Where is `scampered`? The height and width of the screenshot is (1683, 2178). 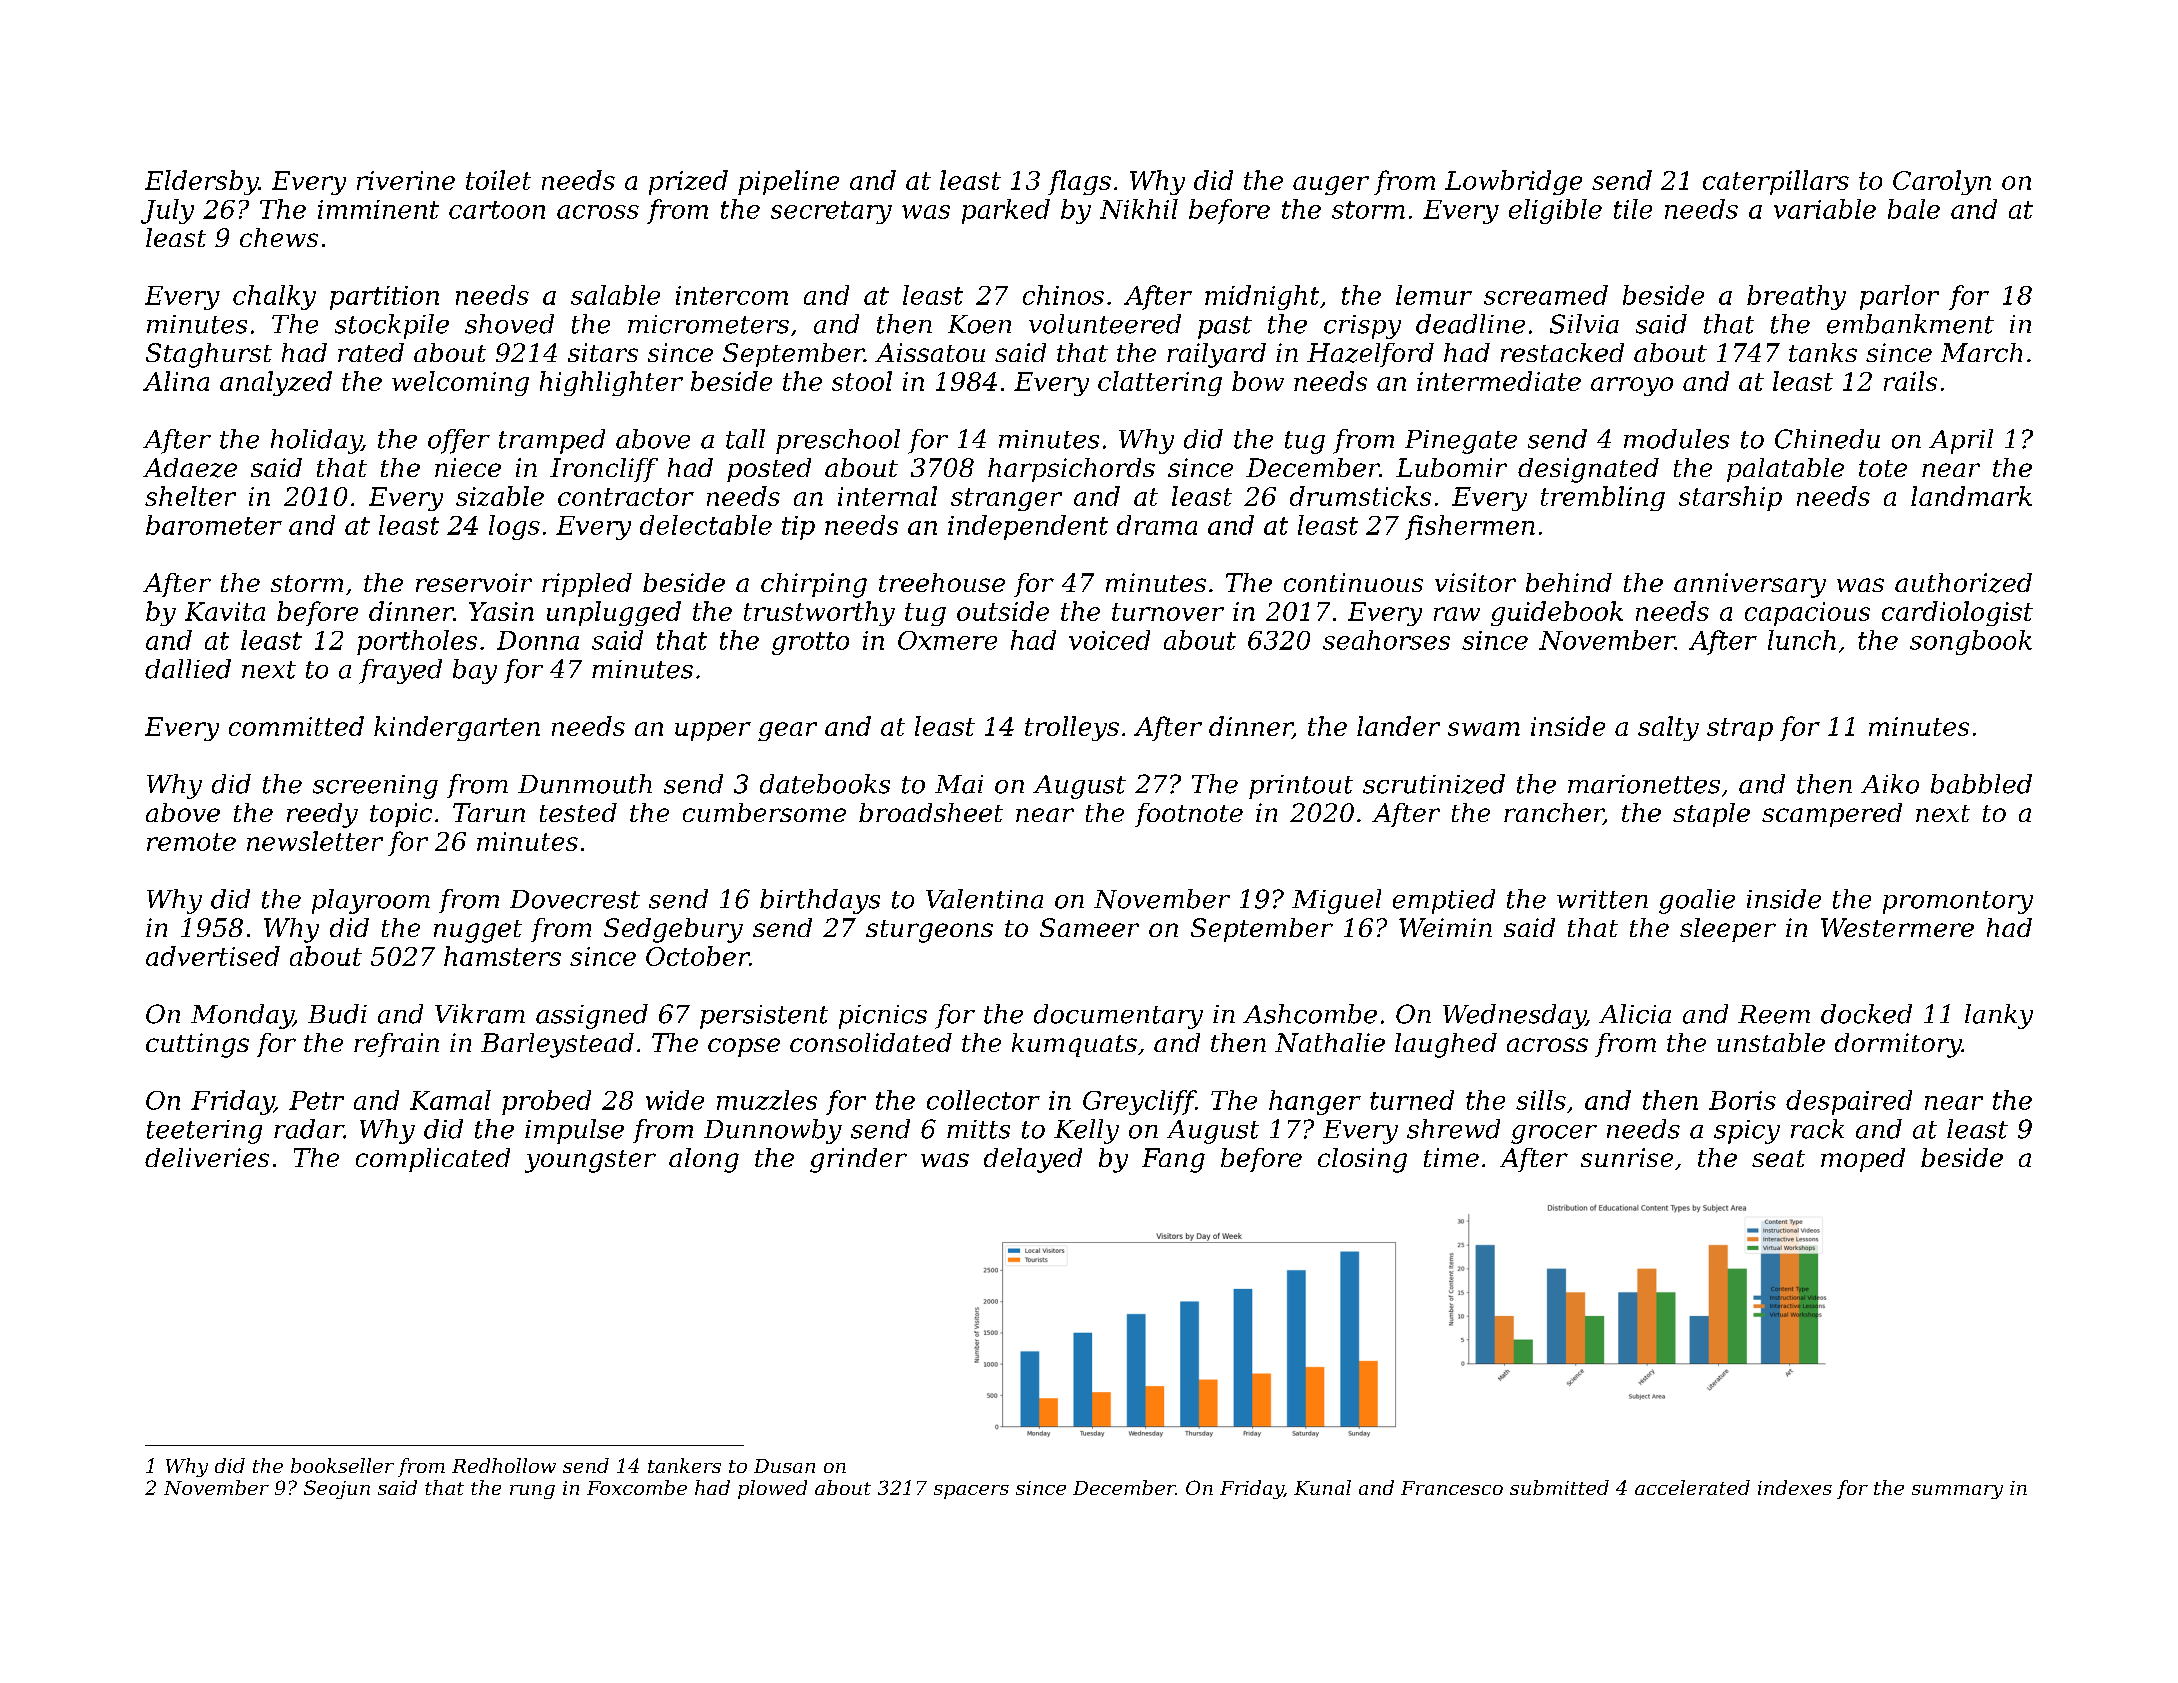
scampered is located at coordinates (1832, 815).
